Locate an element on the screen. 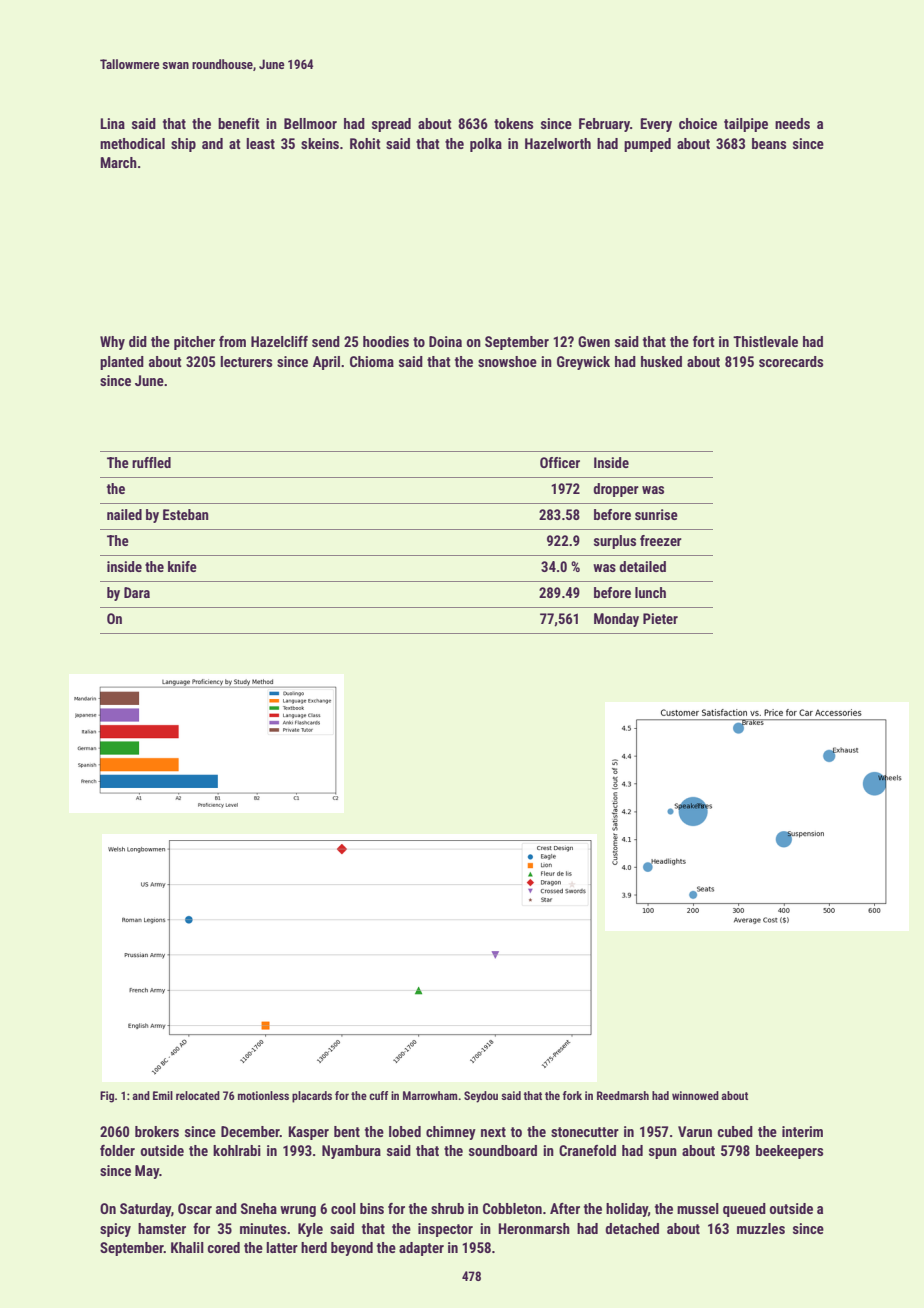  dropper is located at coordinates (616, 490).
